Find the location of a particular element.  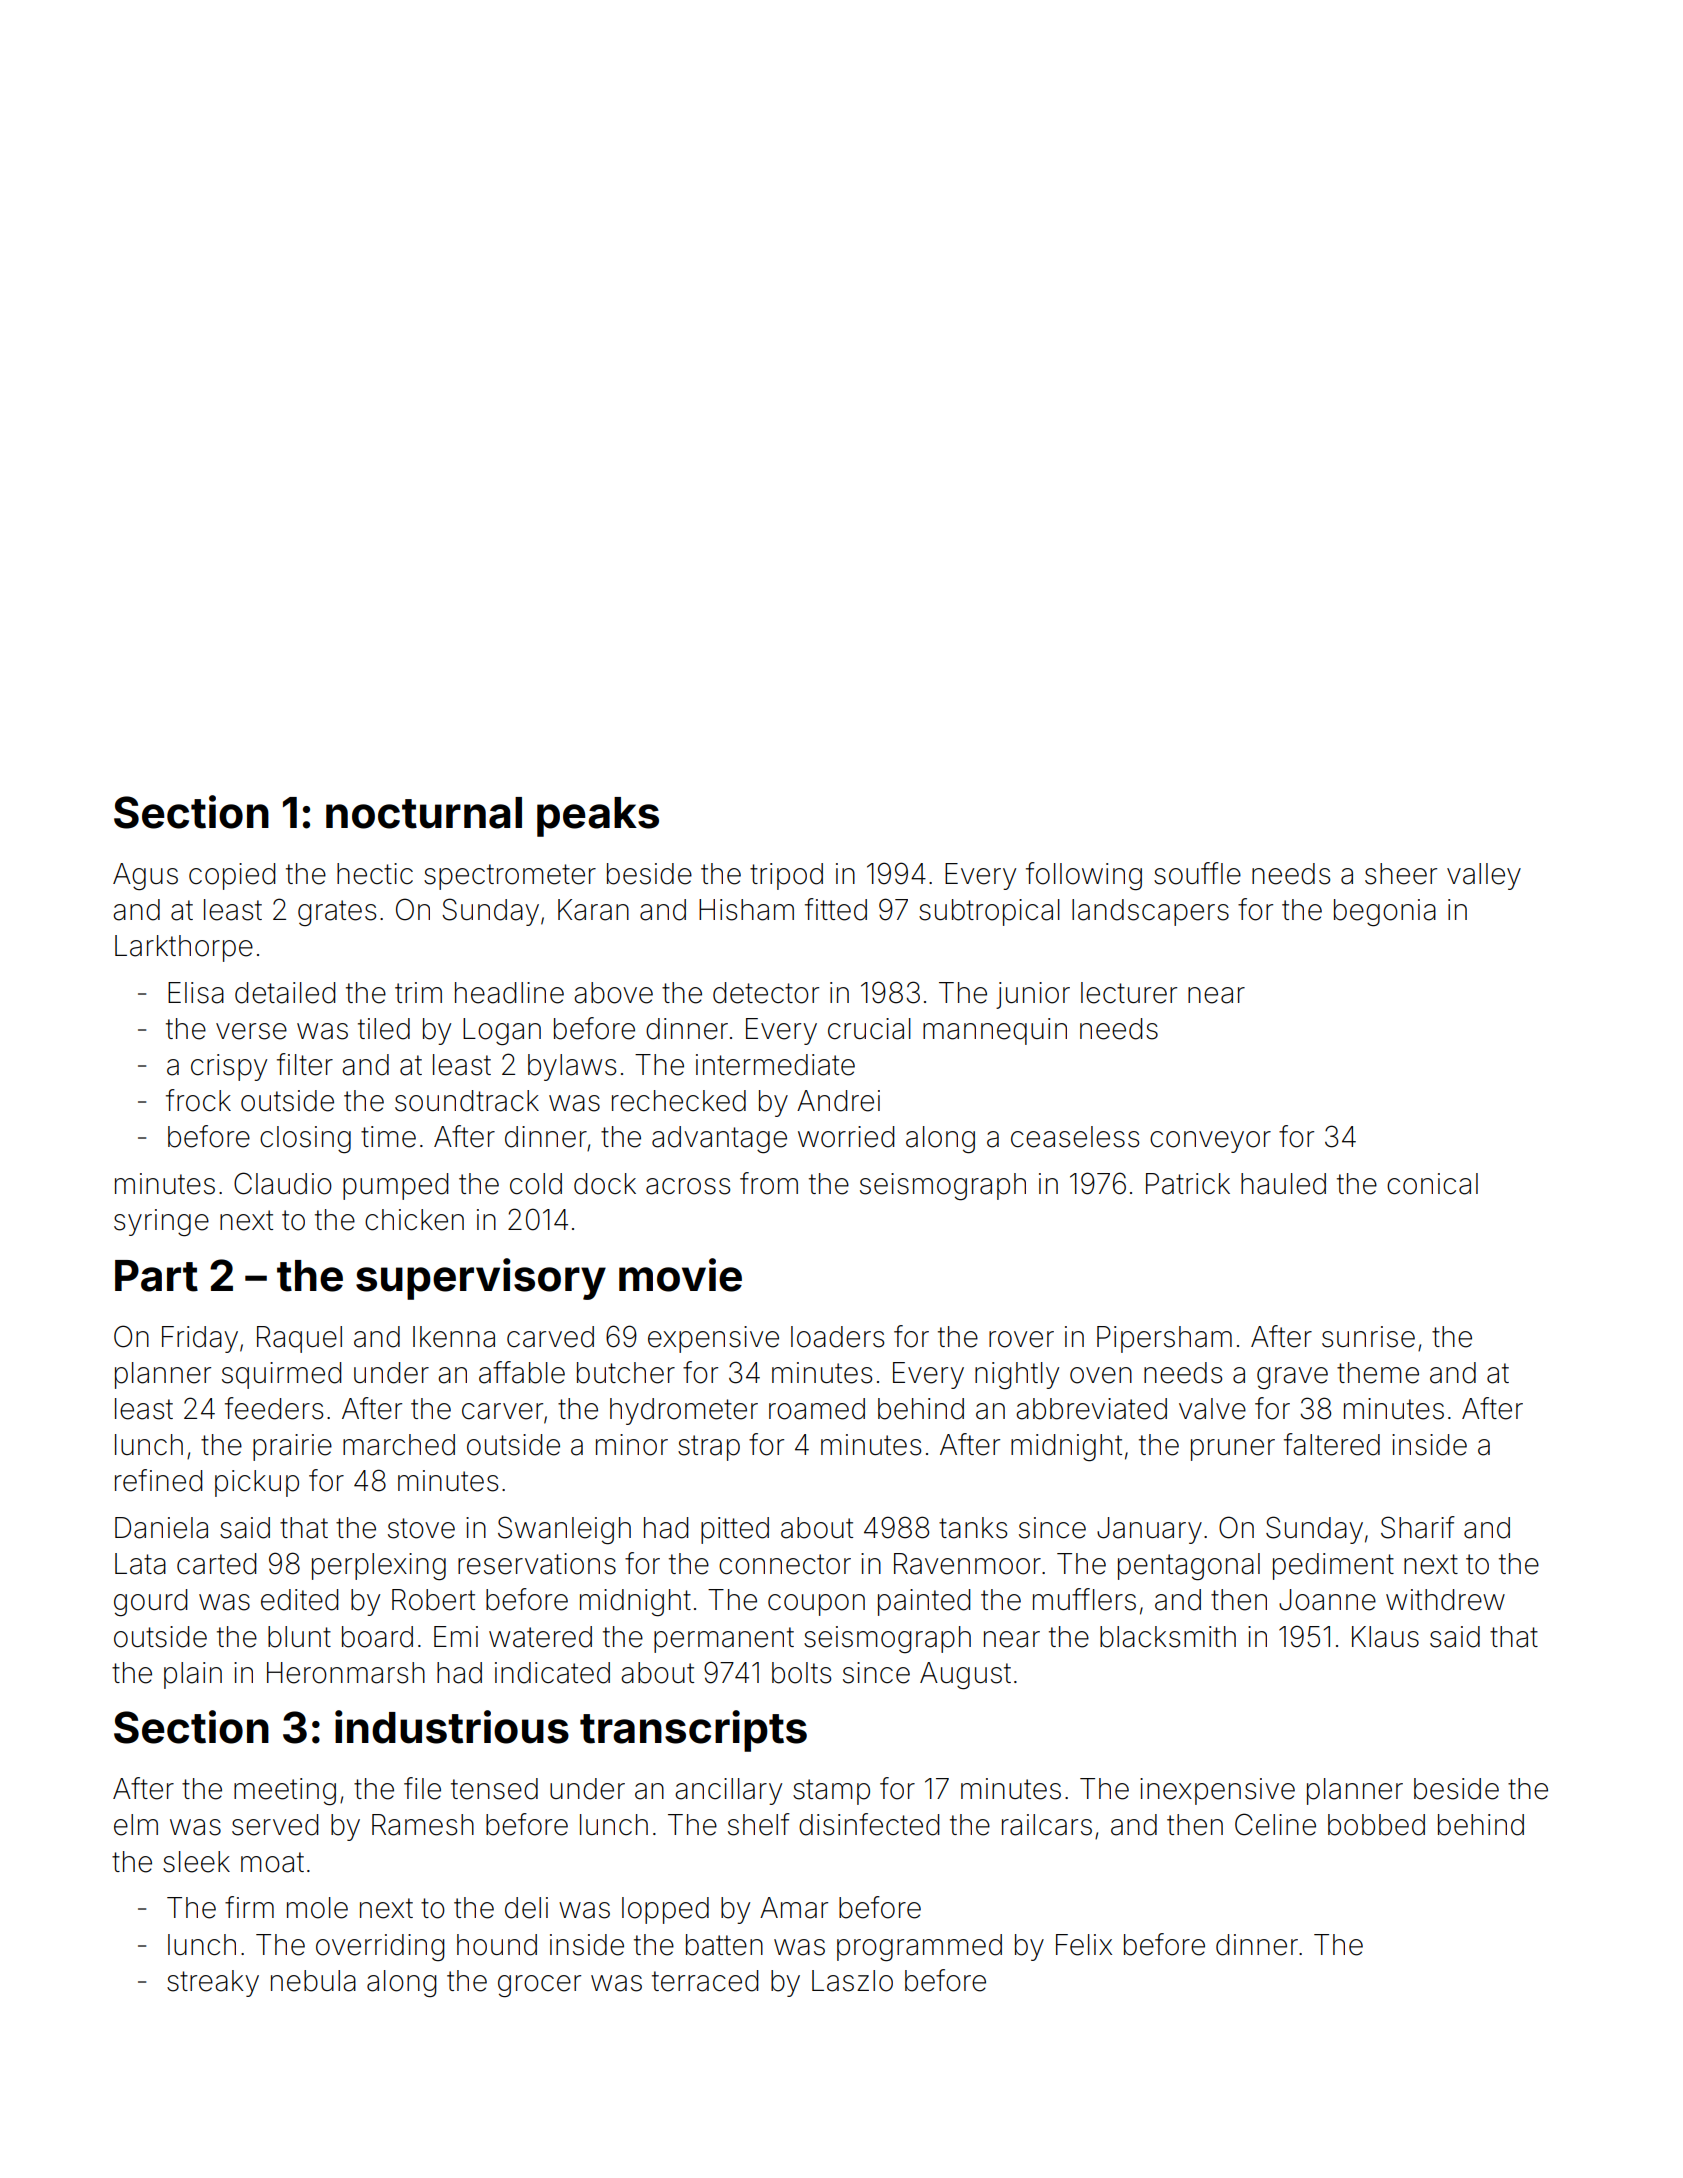

grocer is located at coordinates (539, 1986).
